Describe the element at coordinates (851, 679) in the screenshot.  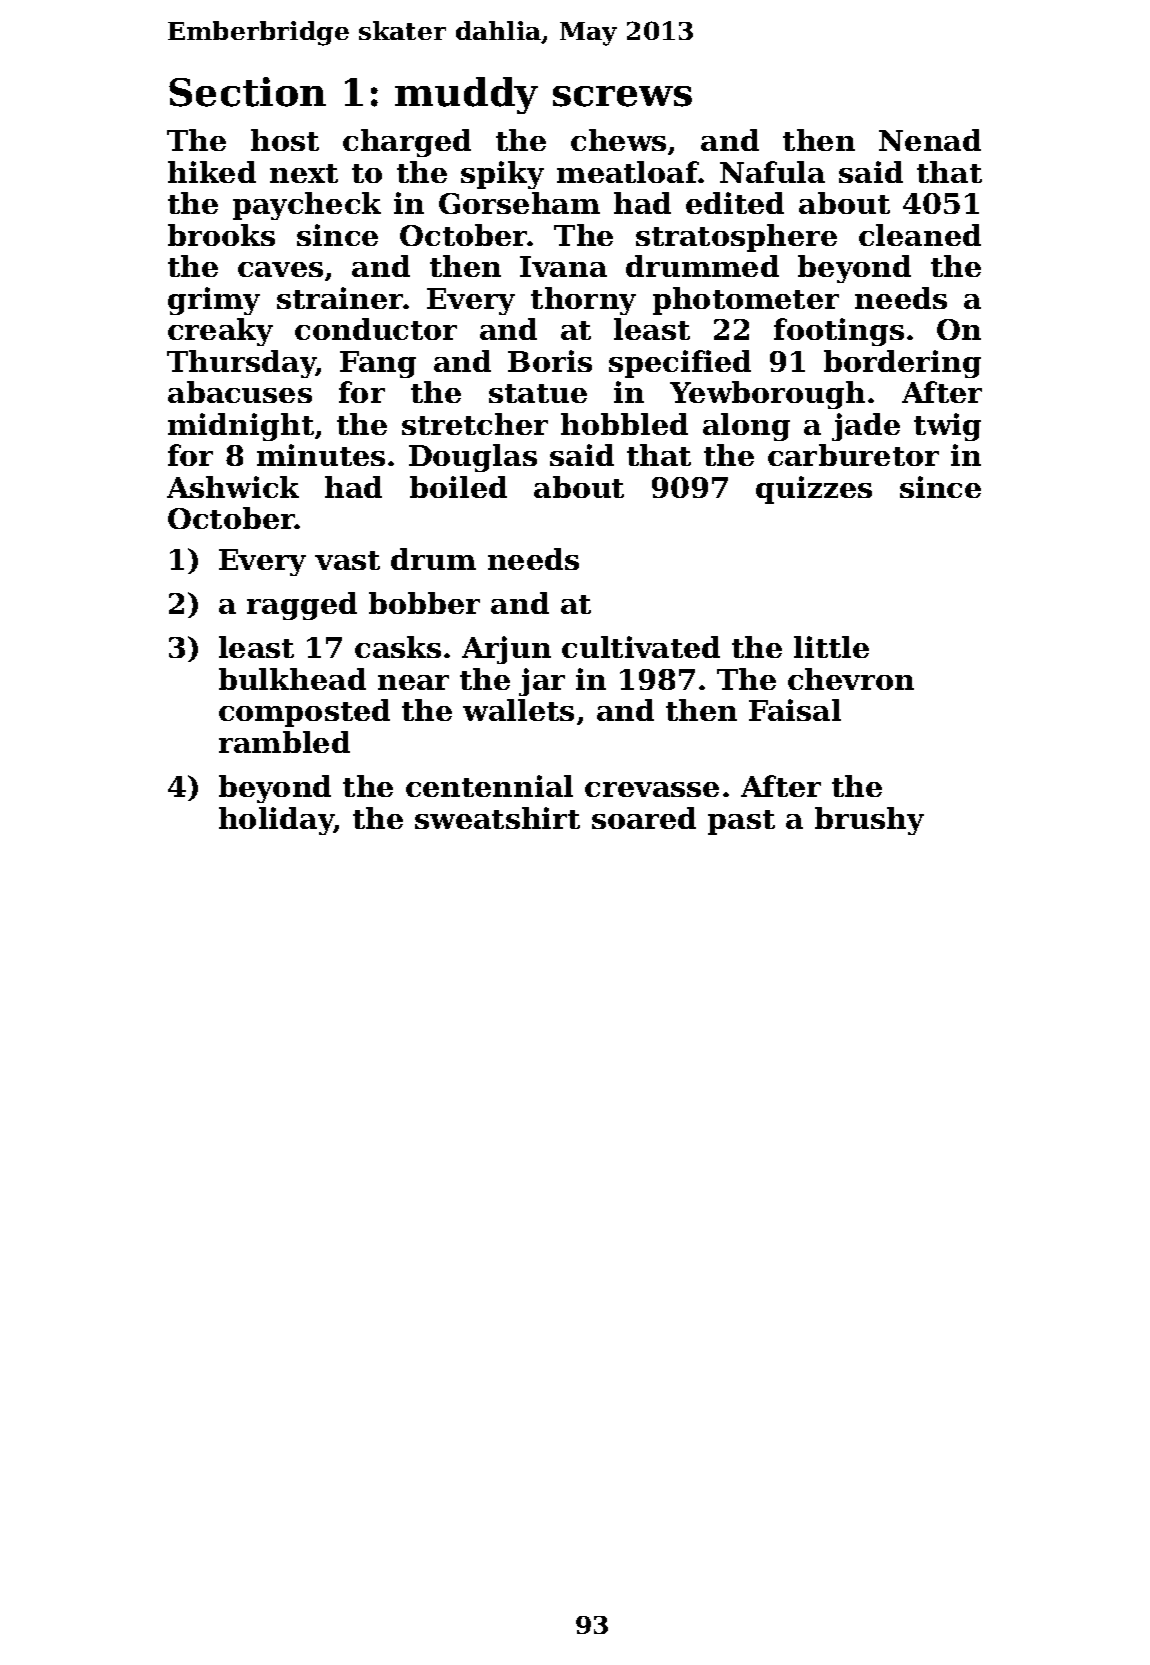
I see `chevron` at that location.
